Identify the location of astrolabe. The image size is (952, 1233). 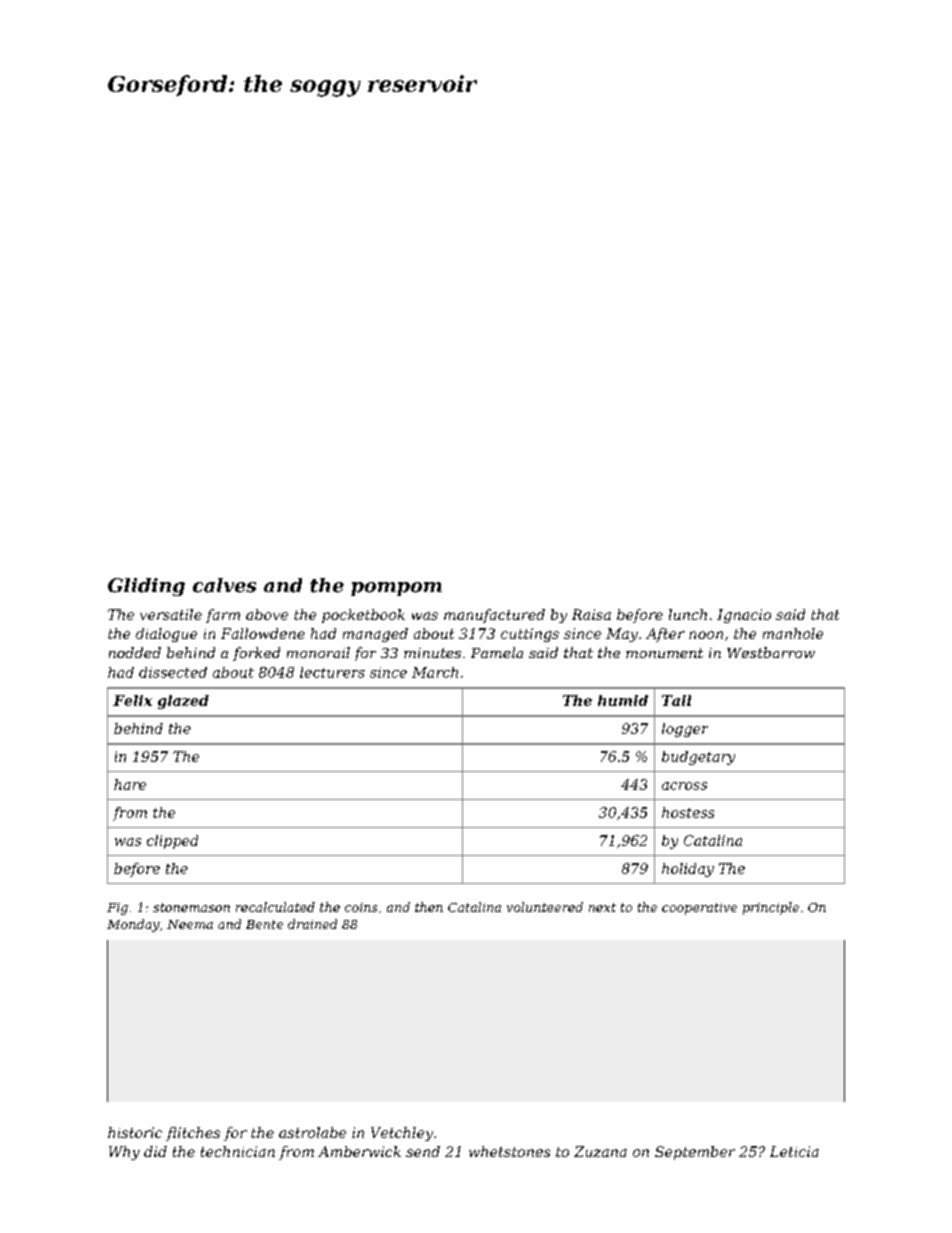
(312, 1132).
